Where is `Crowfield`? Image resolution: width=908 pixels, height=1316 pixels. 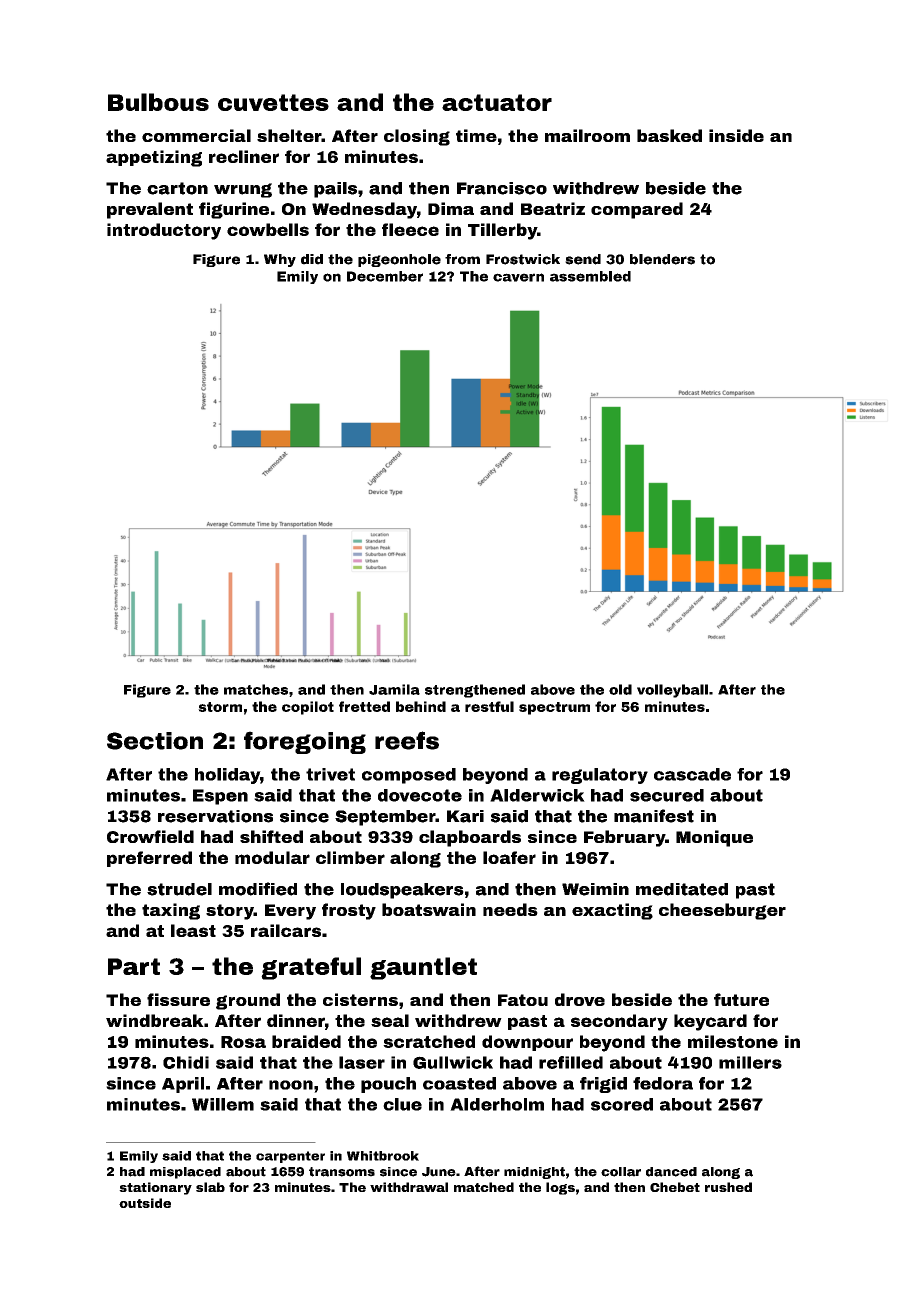
Crowfield is located at coordinates (150, 836).
